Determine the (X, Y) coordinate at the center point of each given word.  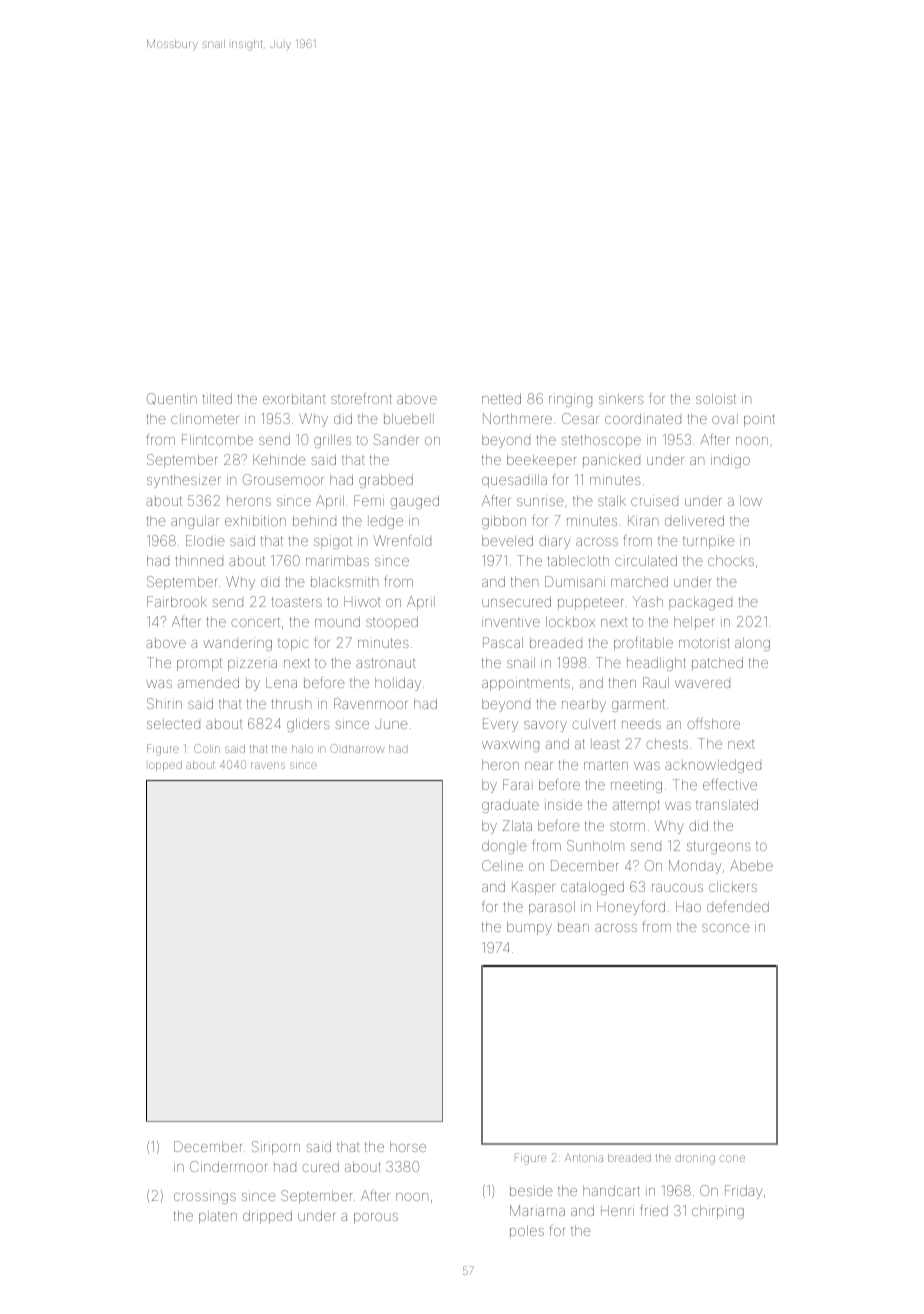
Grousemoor (283, 479)
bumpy (529, 928)
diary (555, 542)
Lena (281, 683)
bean (573, 927)
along (752, 644)
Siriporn (276, 1148)
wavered (702, 684)
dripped (267, 1217)
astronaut (385, 663)
